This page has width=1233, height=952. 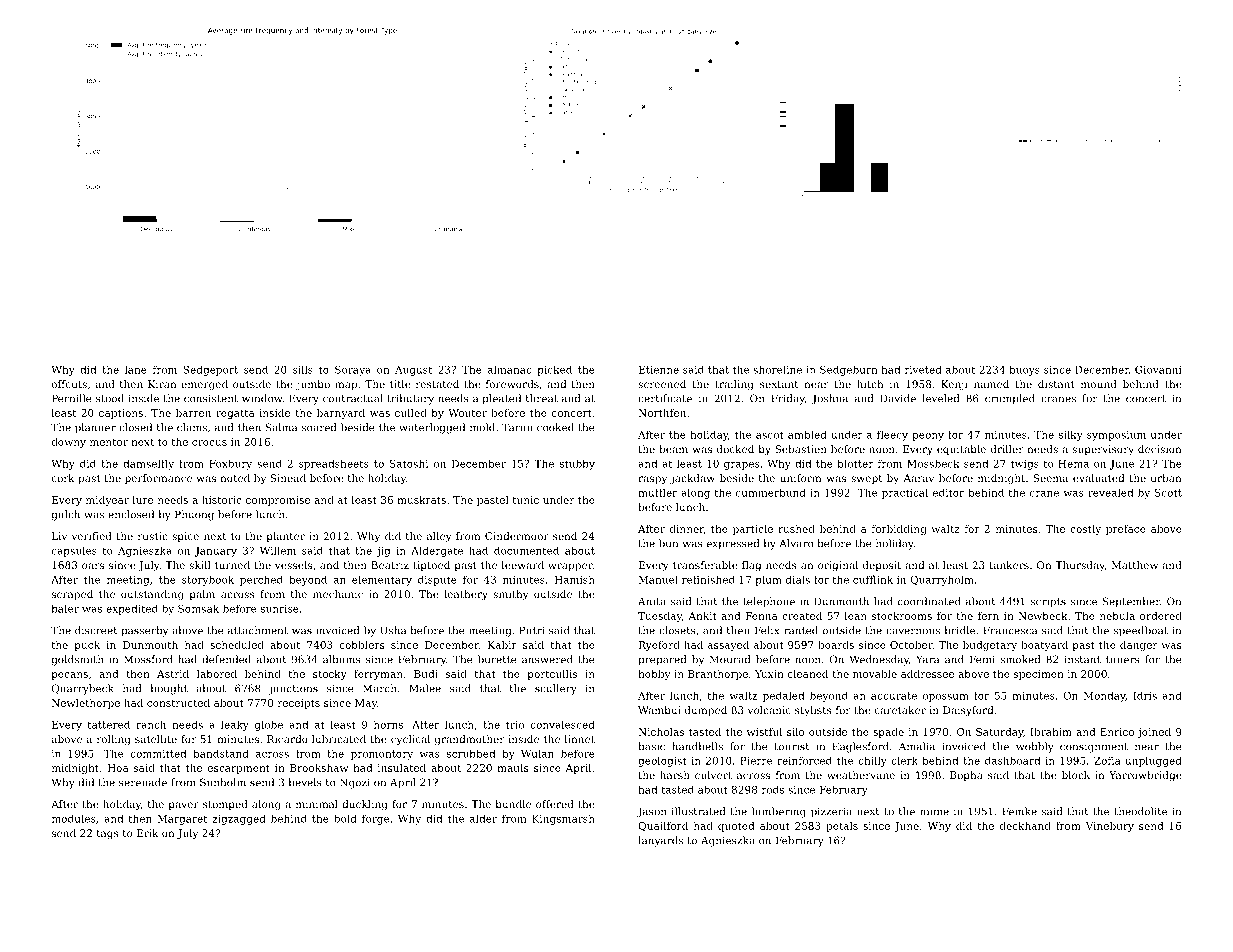 I want to click on discreet, so click(x=96, y=630).
